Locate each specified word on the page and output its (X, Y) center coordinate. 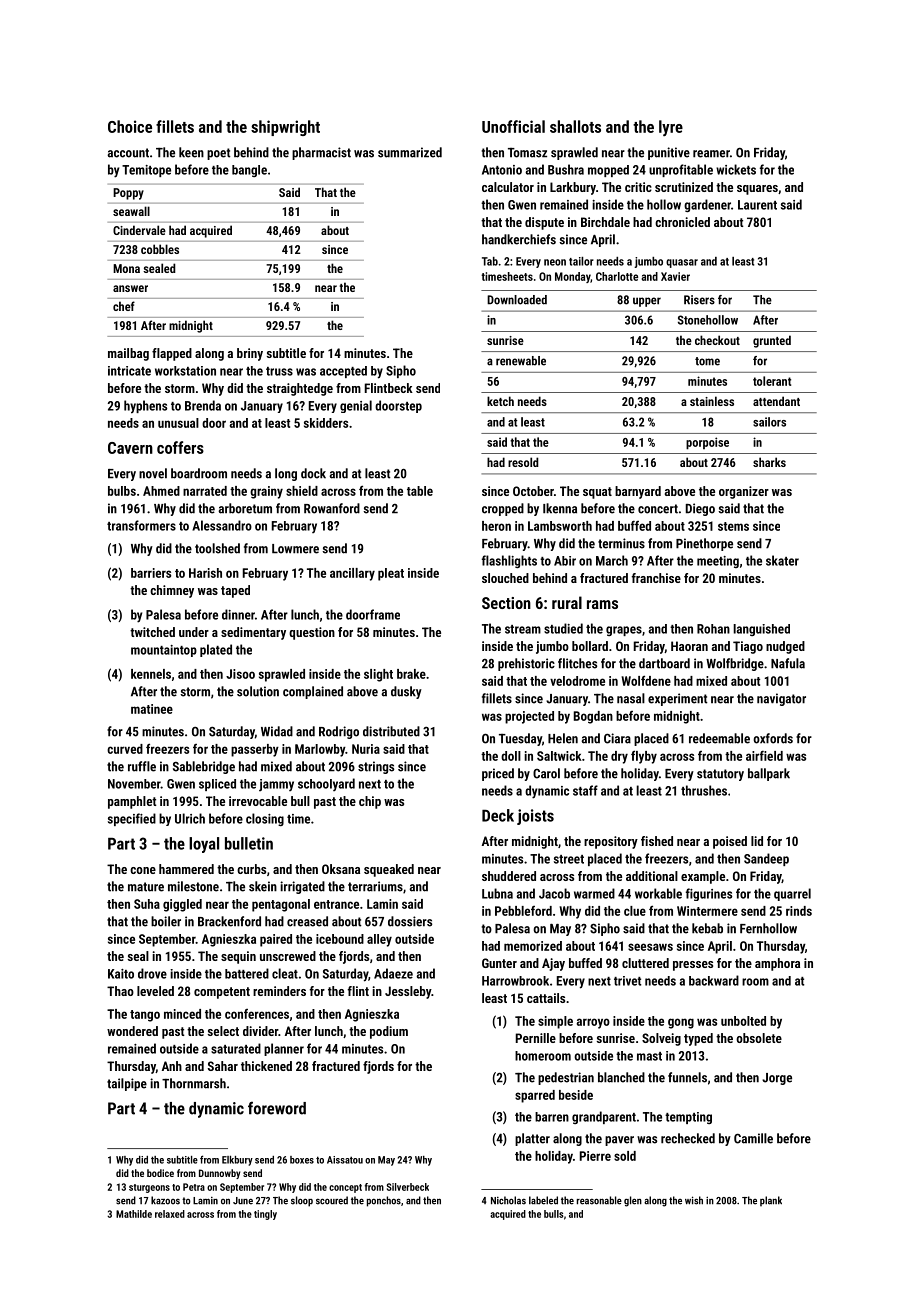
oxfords (773, 738)
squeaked (389, 870)
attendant (776, 401)
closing (265, 819)
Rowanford (332, 508)
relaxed (170, 1214)
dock (313, 473)
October (533, 491)
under (194, 632)
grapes (624, 631)
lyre (671, 128)
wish (694, 1200)
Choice (130, 126)
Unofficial (513, 126)
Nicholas (508, 1200)
